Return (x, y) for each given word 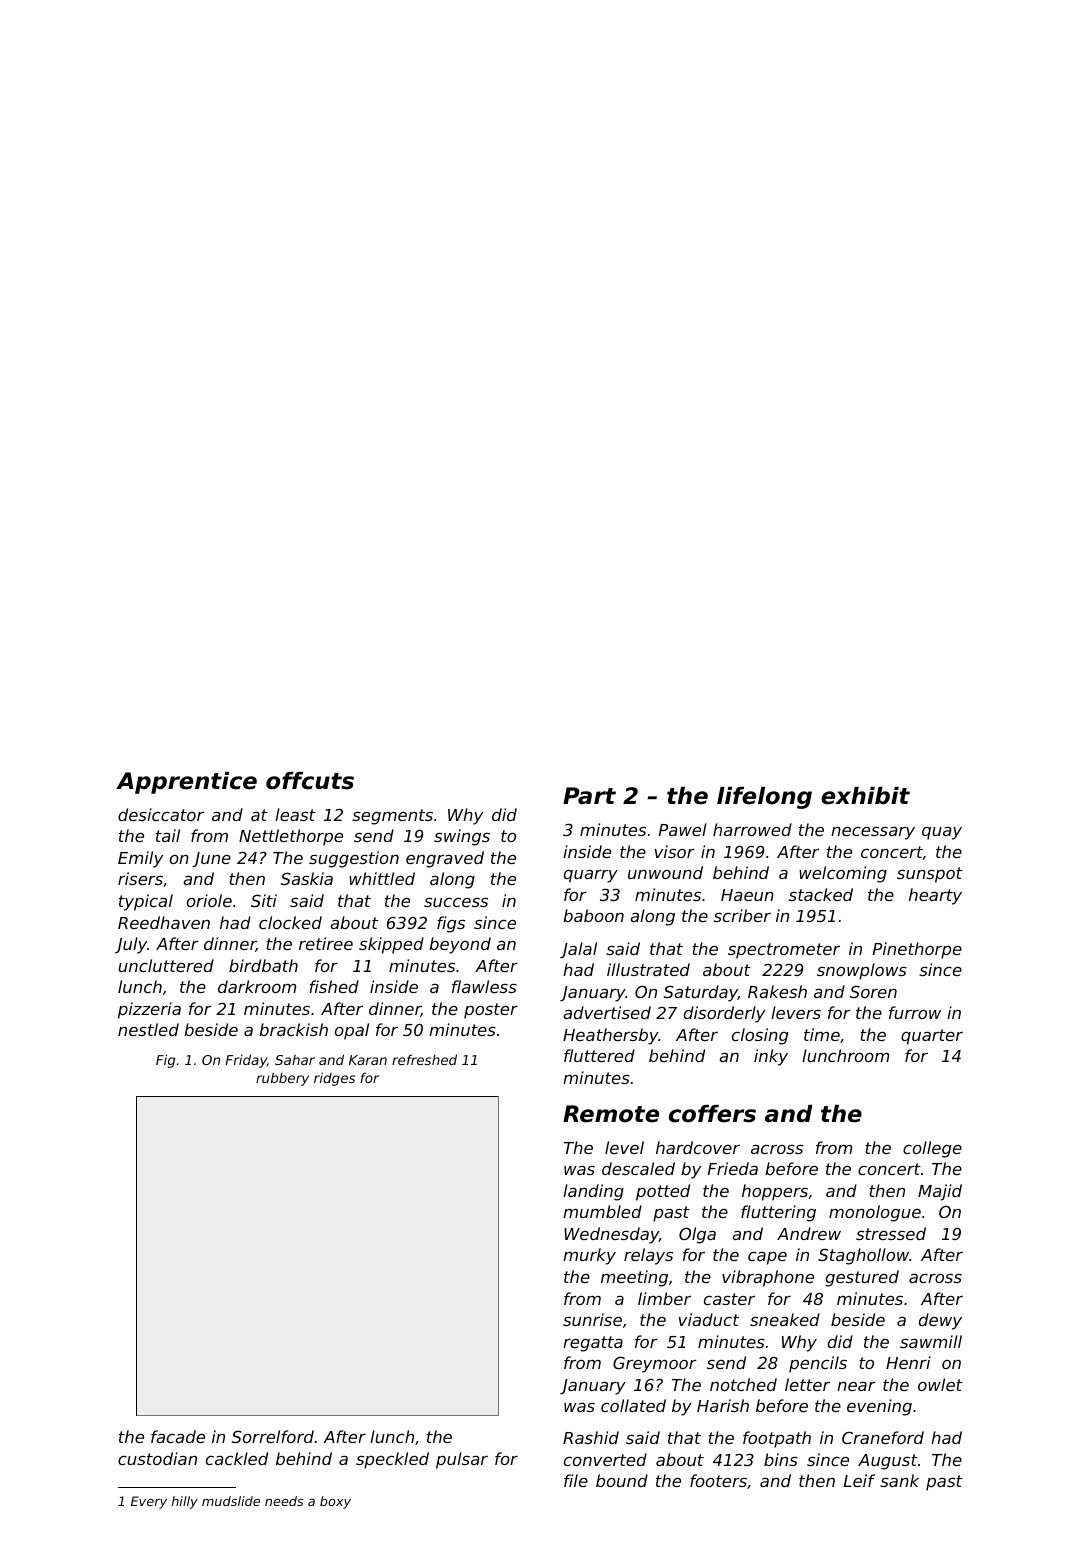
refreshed (424, 1059)
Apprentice (186, 783)
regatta (593, 1344)
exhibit (865, 796)
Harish (723, 1405)
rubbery (282, 1079)
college (932, 1149)
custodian (157, 1458)
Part (589, 796)
